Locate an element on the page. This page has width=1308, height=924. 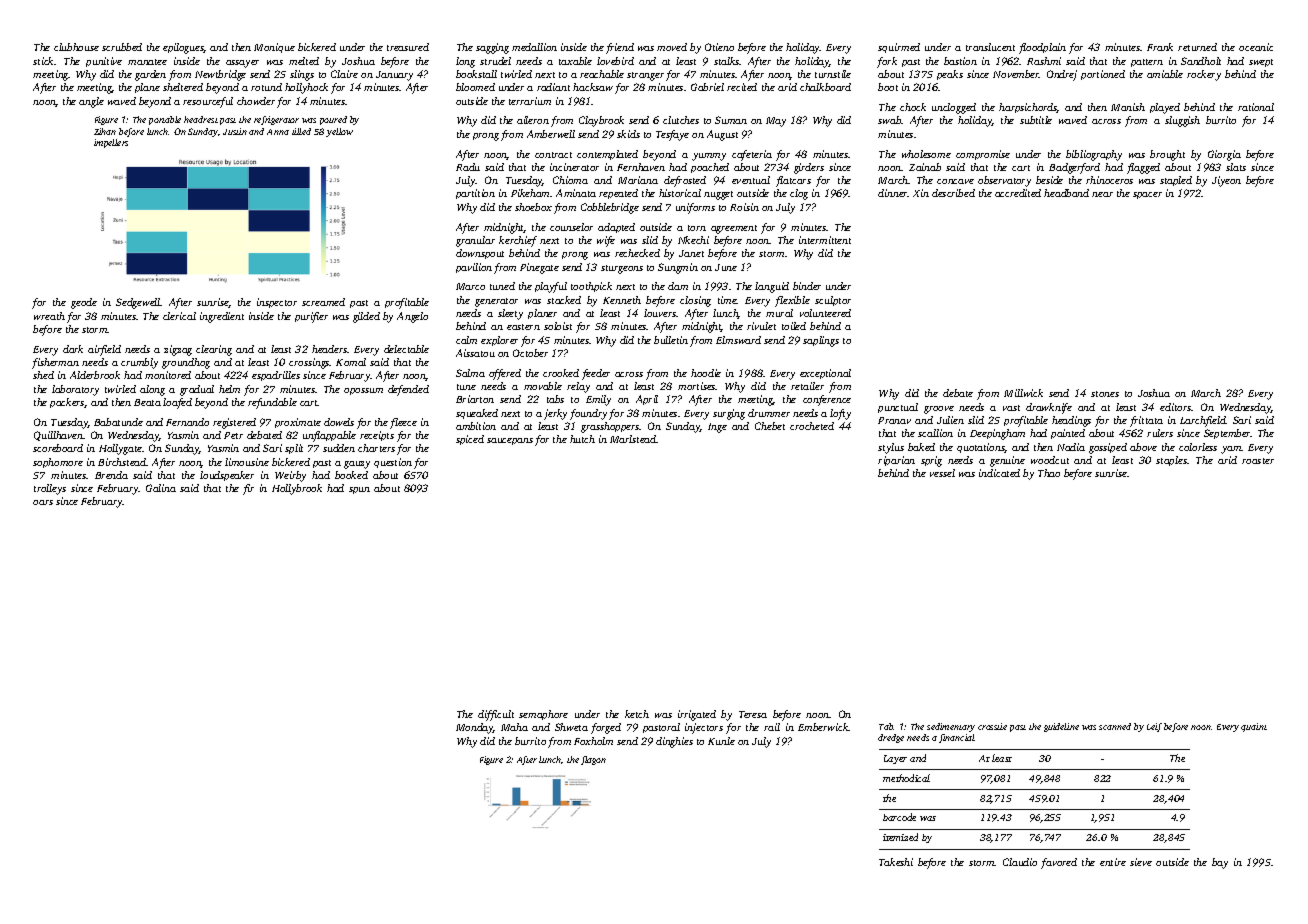
granular is located at coordinates (475, 241).
